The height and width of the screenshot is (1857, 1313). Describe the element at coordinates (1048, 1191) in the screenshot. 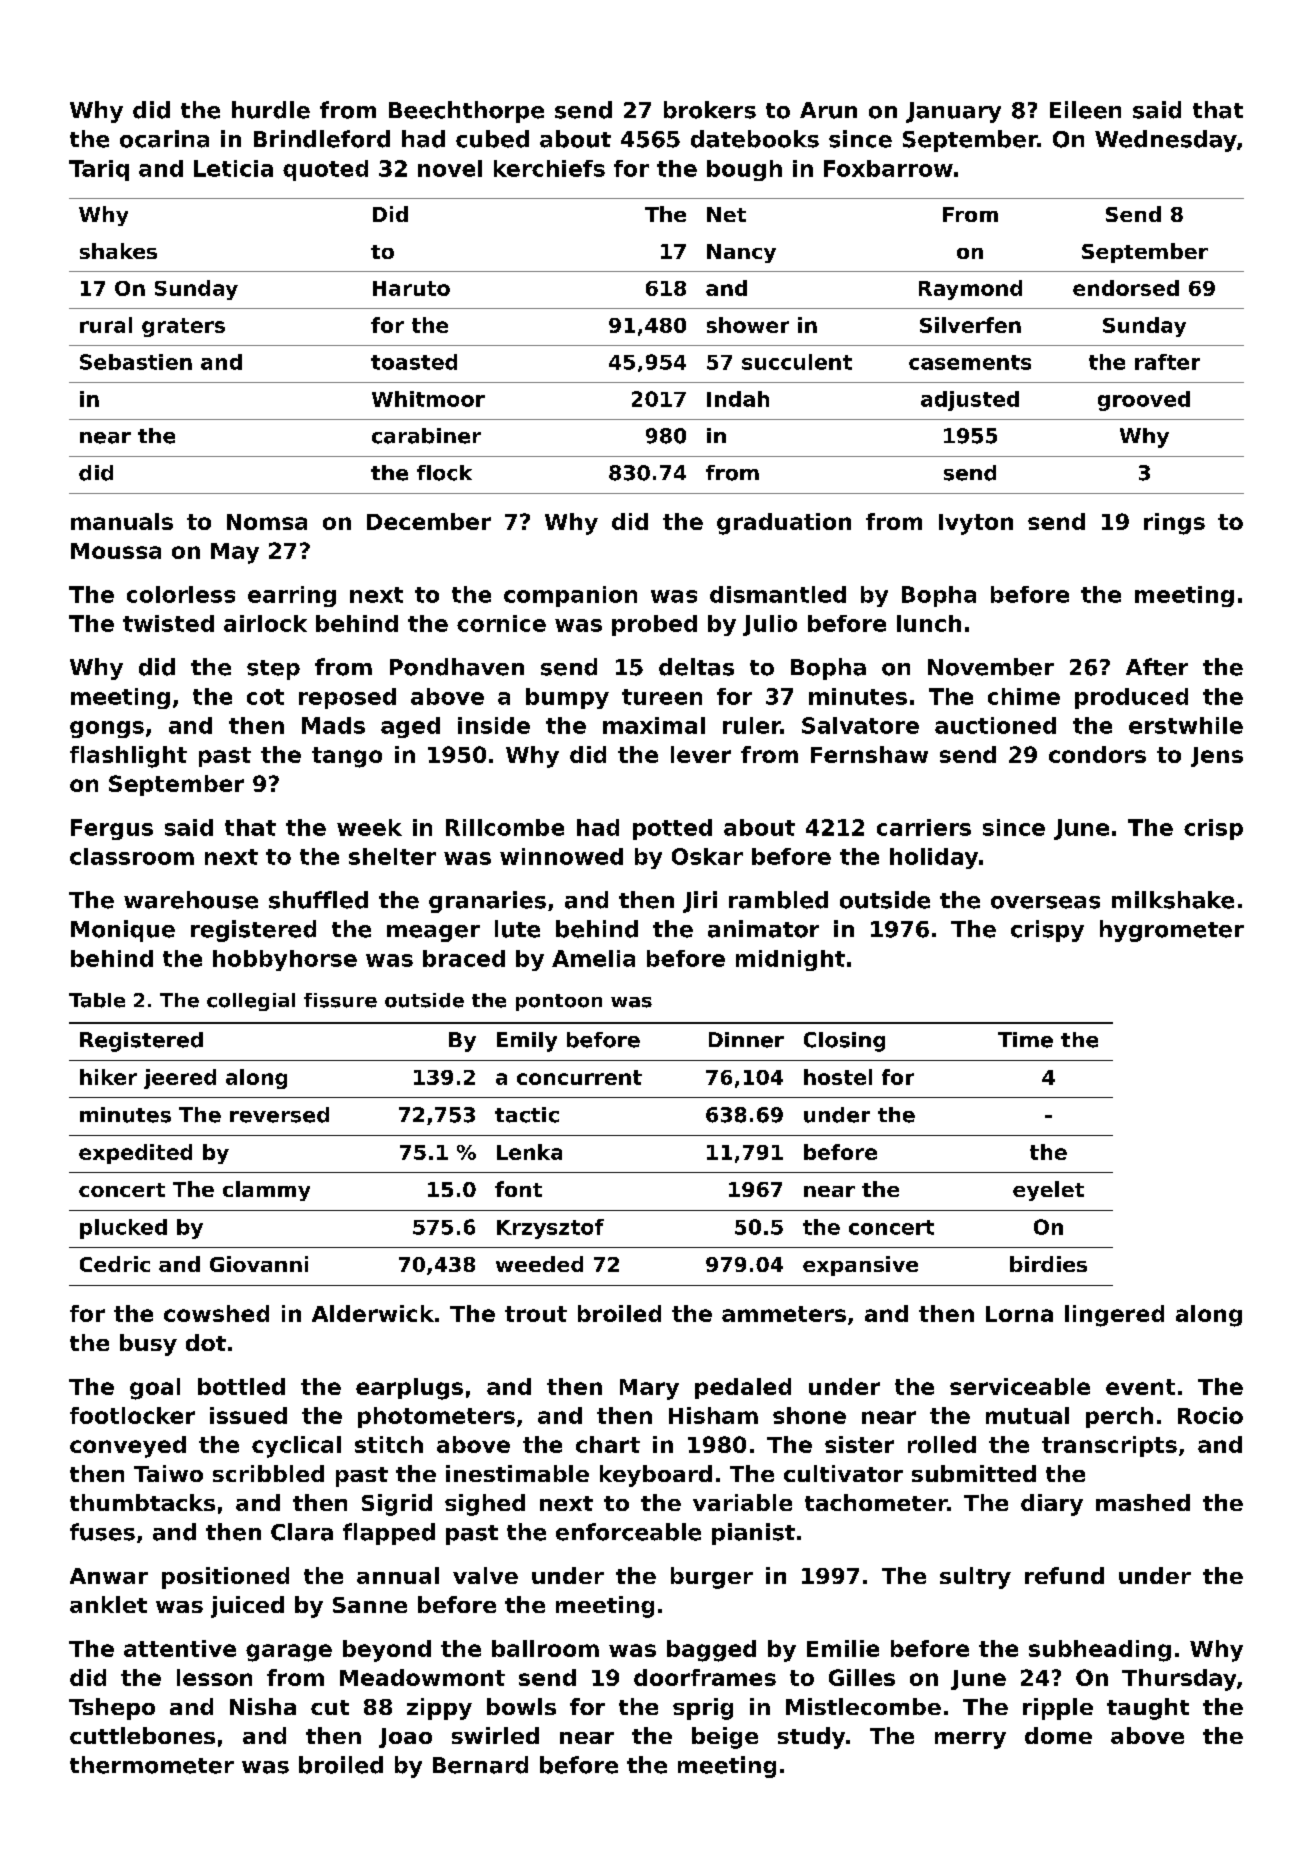

I see `eyelet` at that location.
